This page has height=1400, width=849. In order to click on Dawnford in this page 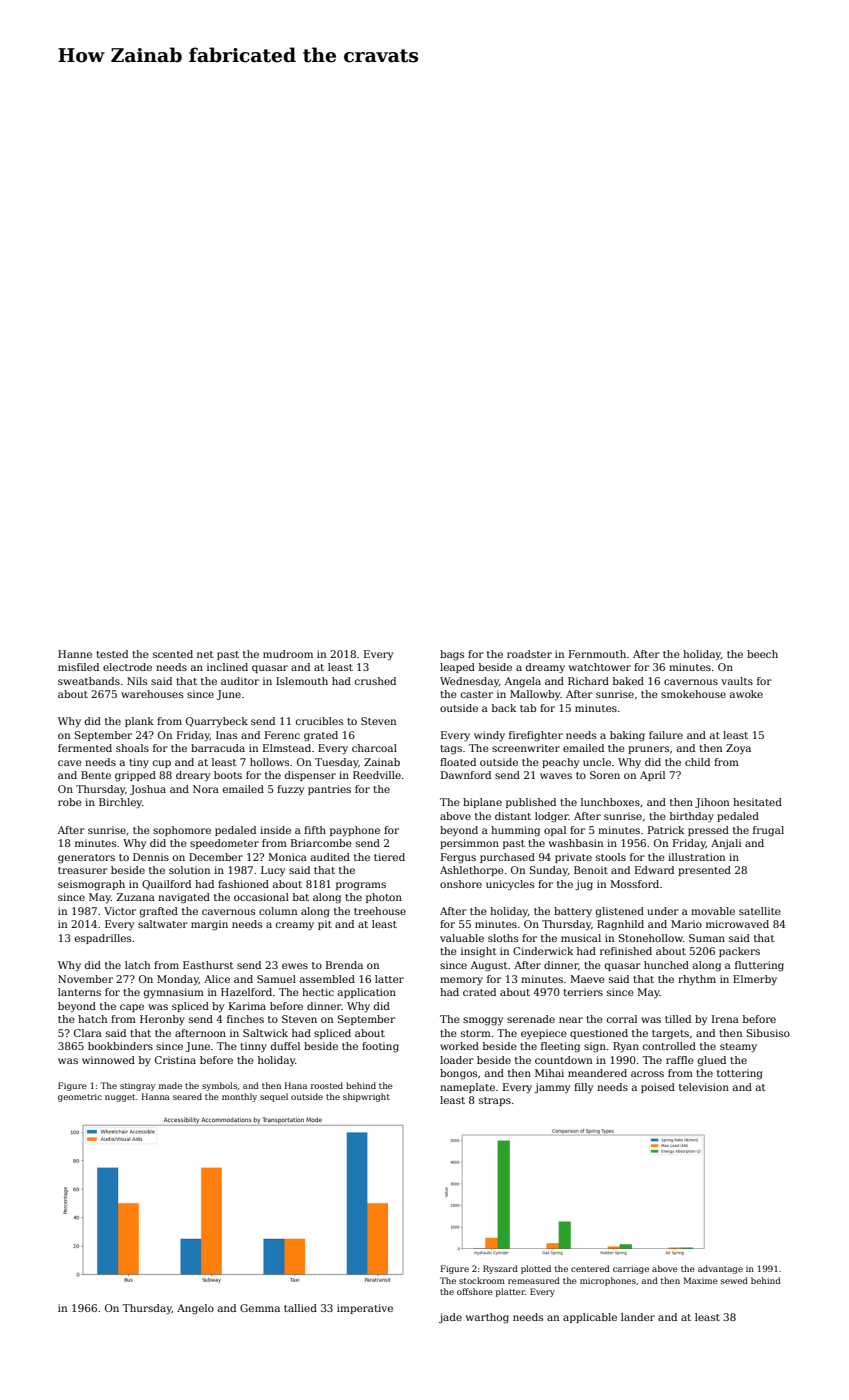, I will do `click(466, 775)`.
